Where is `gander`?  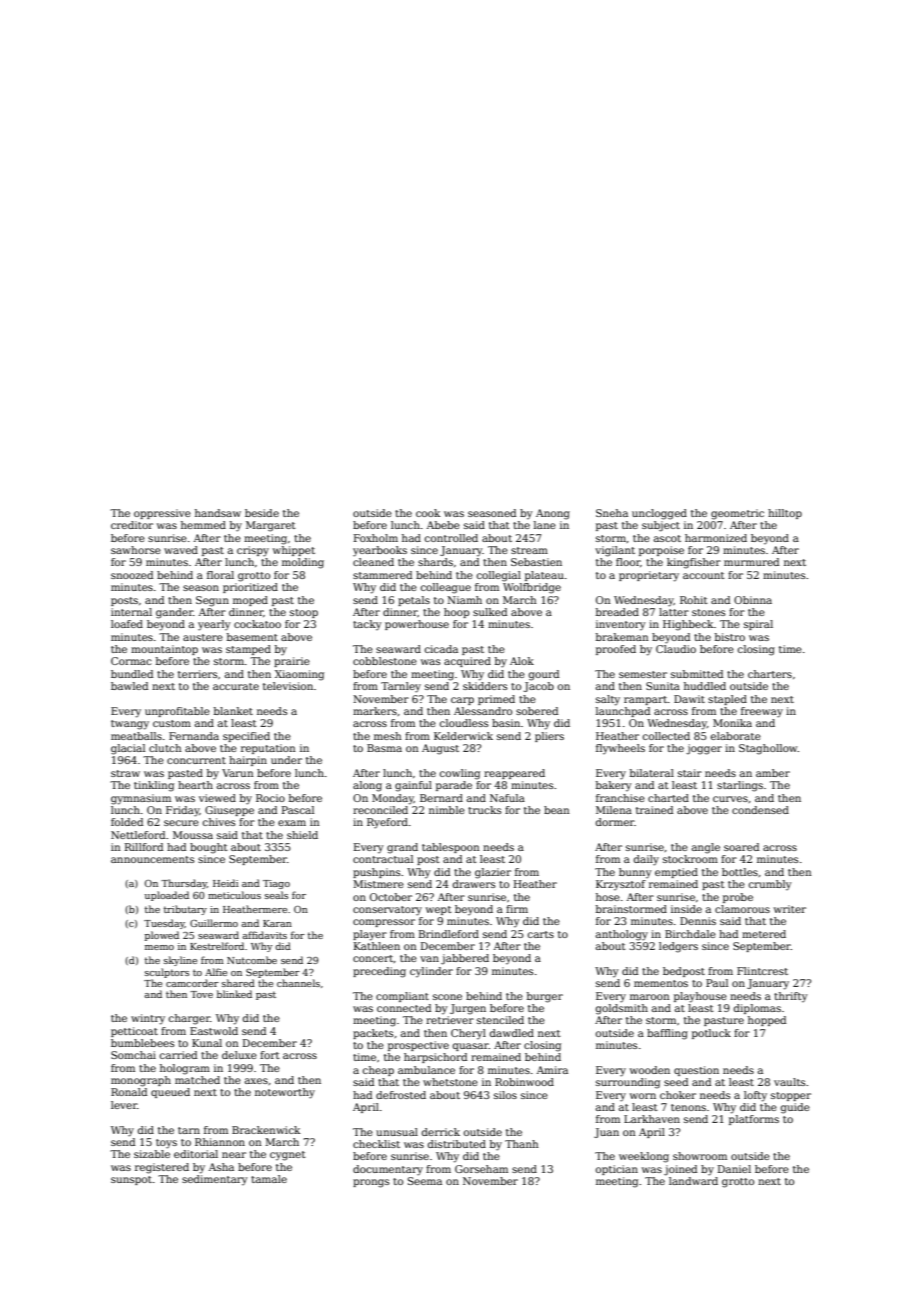
gander is located at coordinates (174, 613).
